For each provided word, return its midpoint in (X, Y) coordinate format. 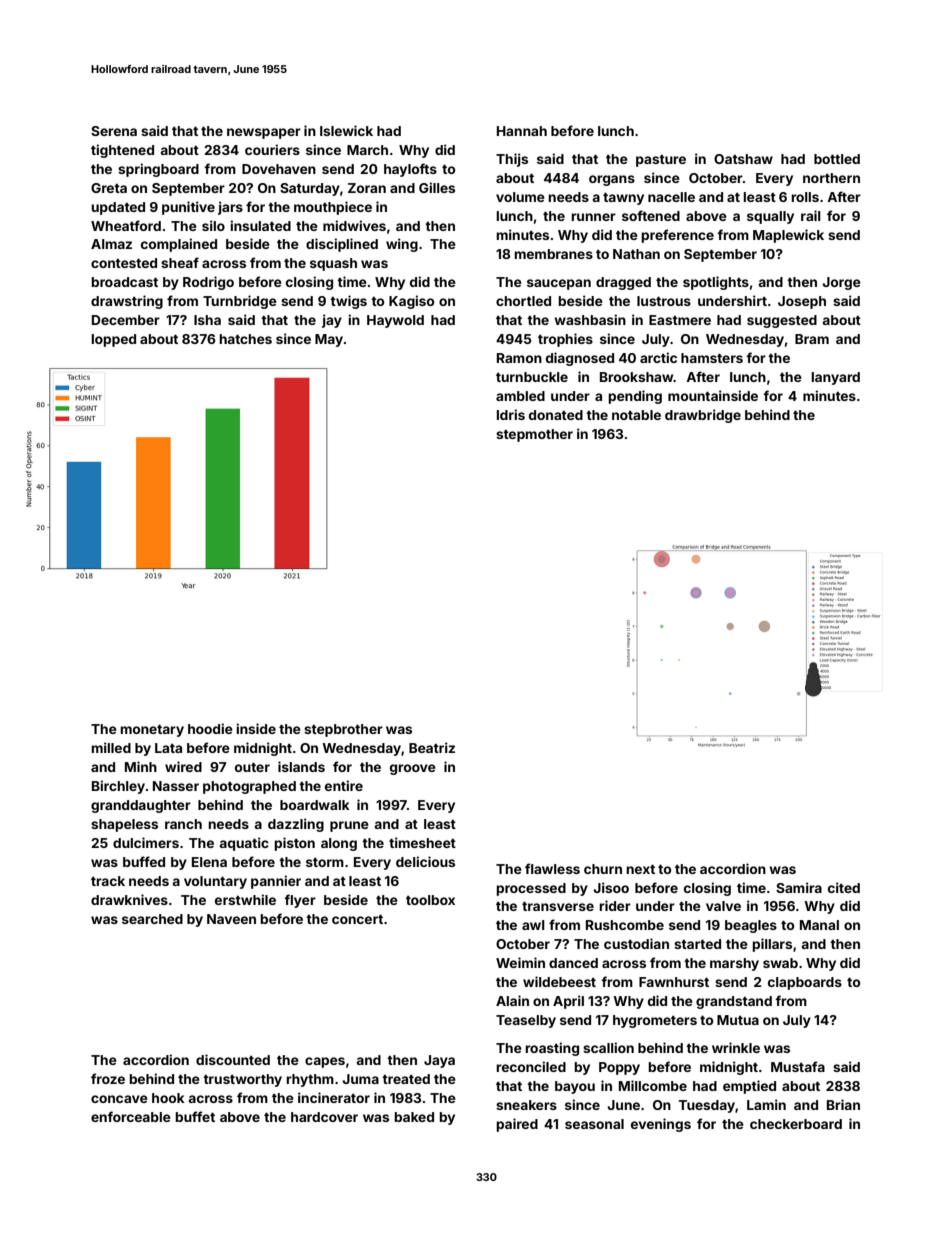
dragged (623, 283)
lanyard (835, 378)
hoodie (210, 728)
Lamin (766, 1104)
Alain (512, 1000)
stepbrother (343, 730)
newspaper (264, 133)
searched (152, 919)
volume (520, 197)
